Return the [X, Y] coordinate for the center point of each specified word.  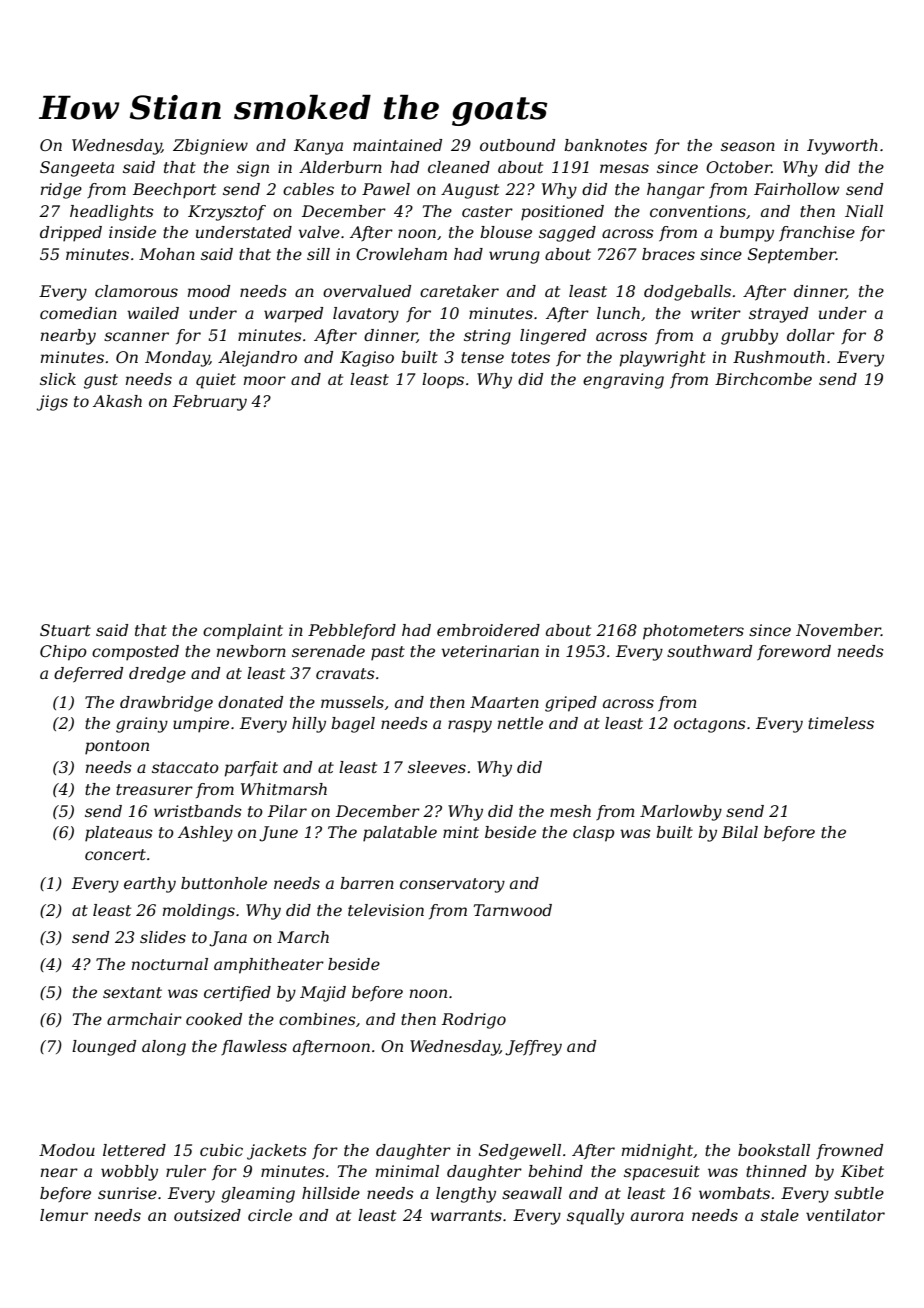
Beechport [174, 191]
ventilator [845, 1215]
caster [487, 211]
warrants [466, 1215]
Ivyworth [842, 147]
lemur [64, 1215]
